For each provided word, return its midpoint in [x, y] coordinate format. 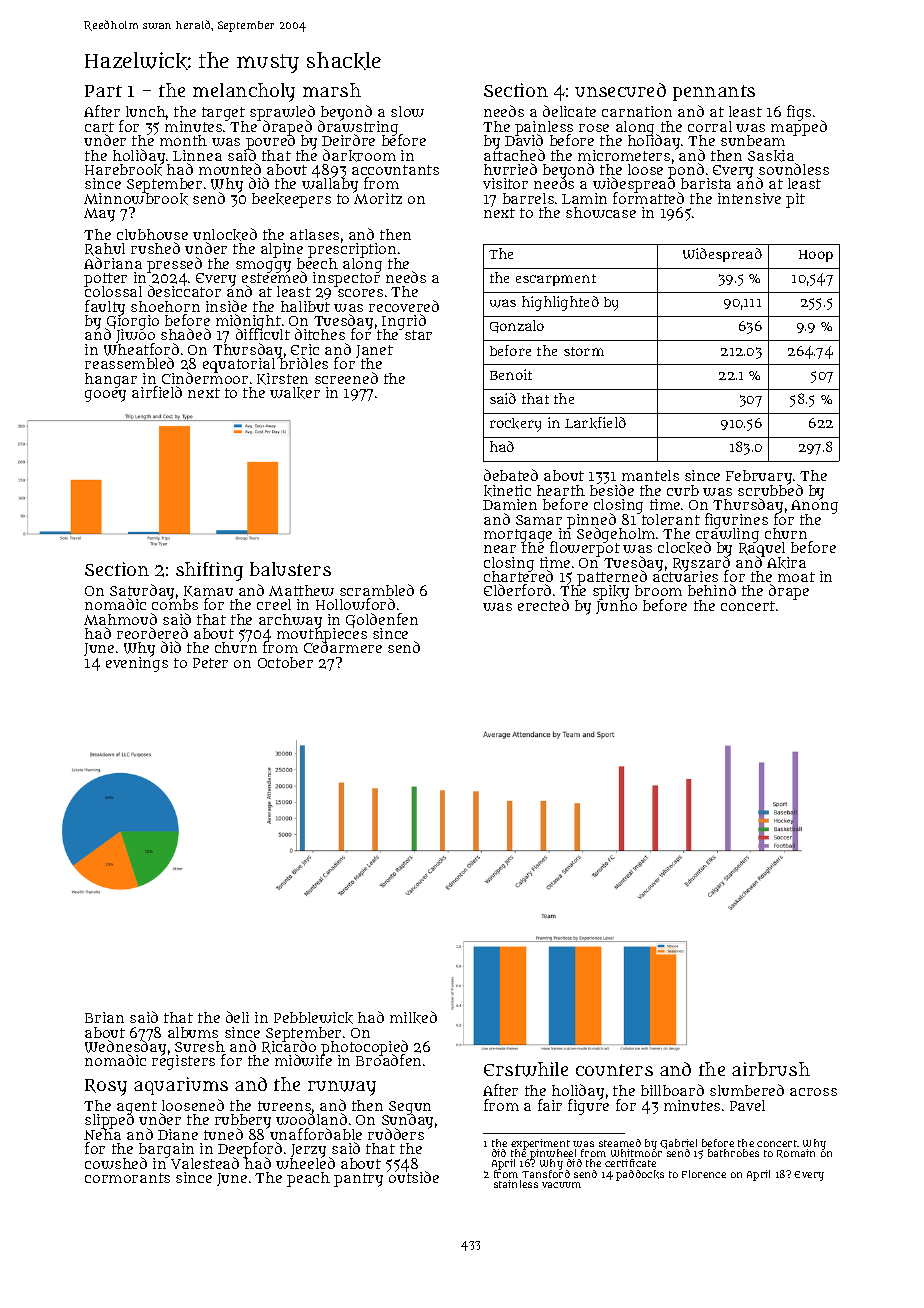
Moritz [378, 198]
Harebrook [123, 170]
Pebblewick [313, 1018]
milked [413, 1017]
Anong [814, 507]
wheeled [305, 1163]
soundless [794, 169]
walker [295, 393]
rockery [515, 425]
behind [712, 590]
